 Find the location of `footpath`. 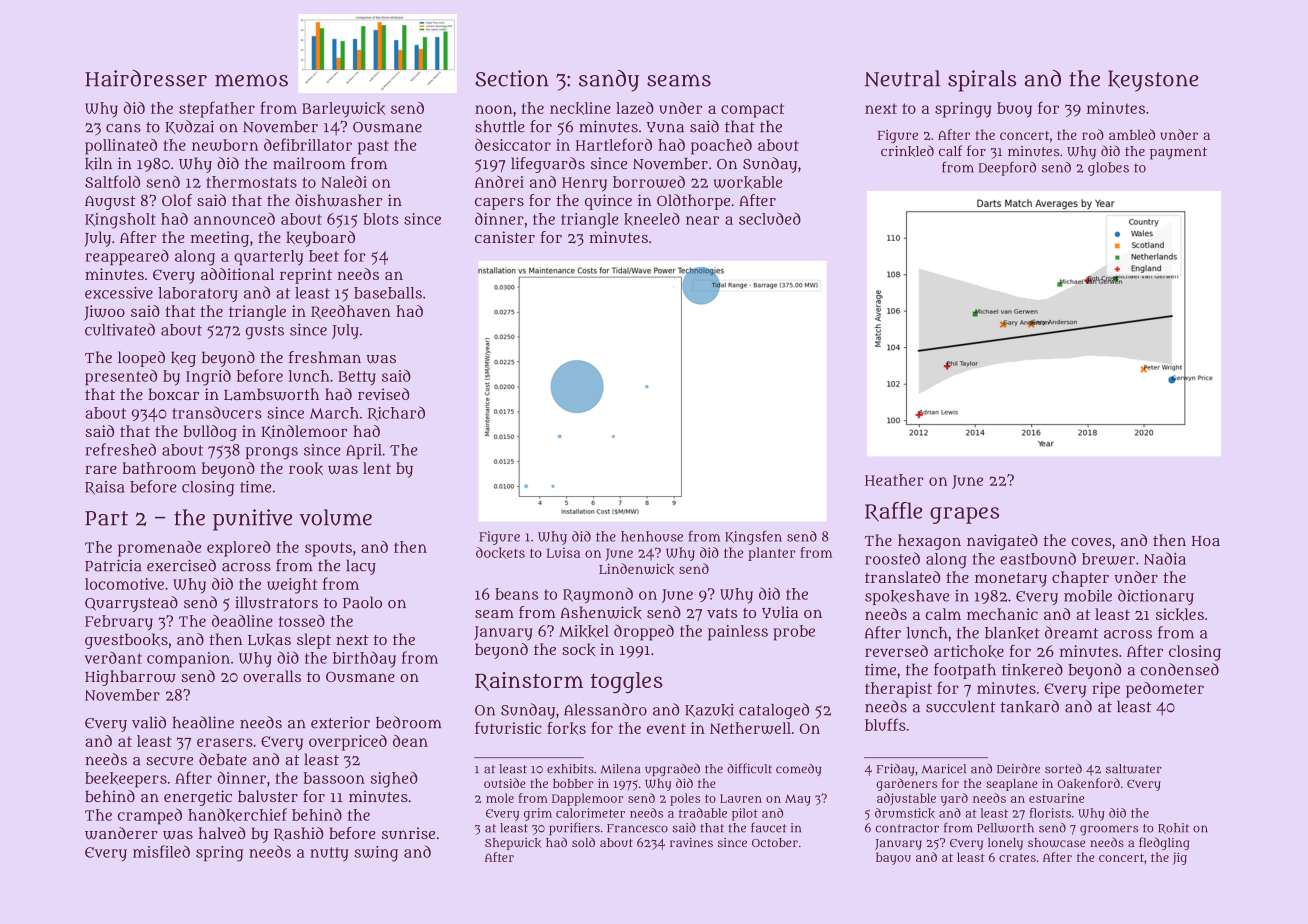

footpath is located at coordinates (965, 671).
